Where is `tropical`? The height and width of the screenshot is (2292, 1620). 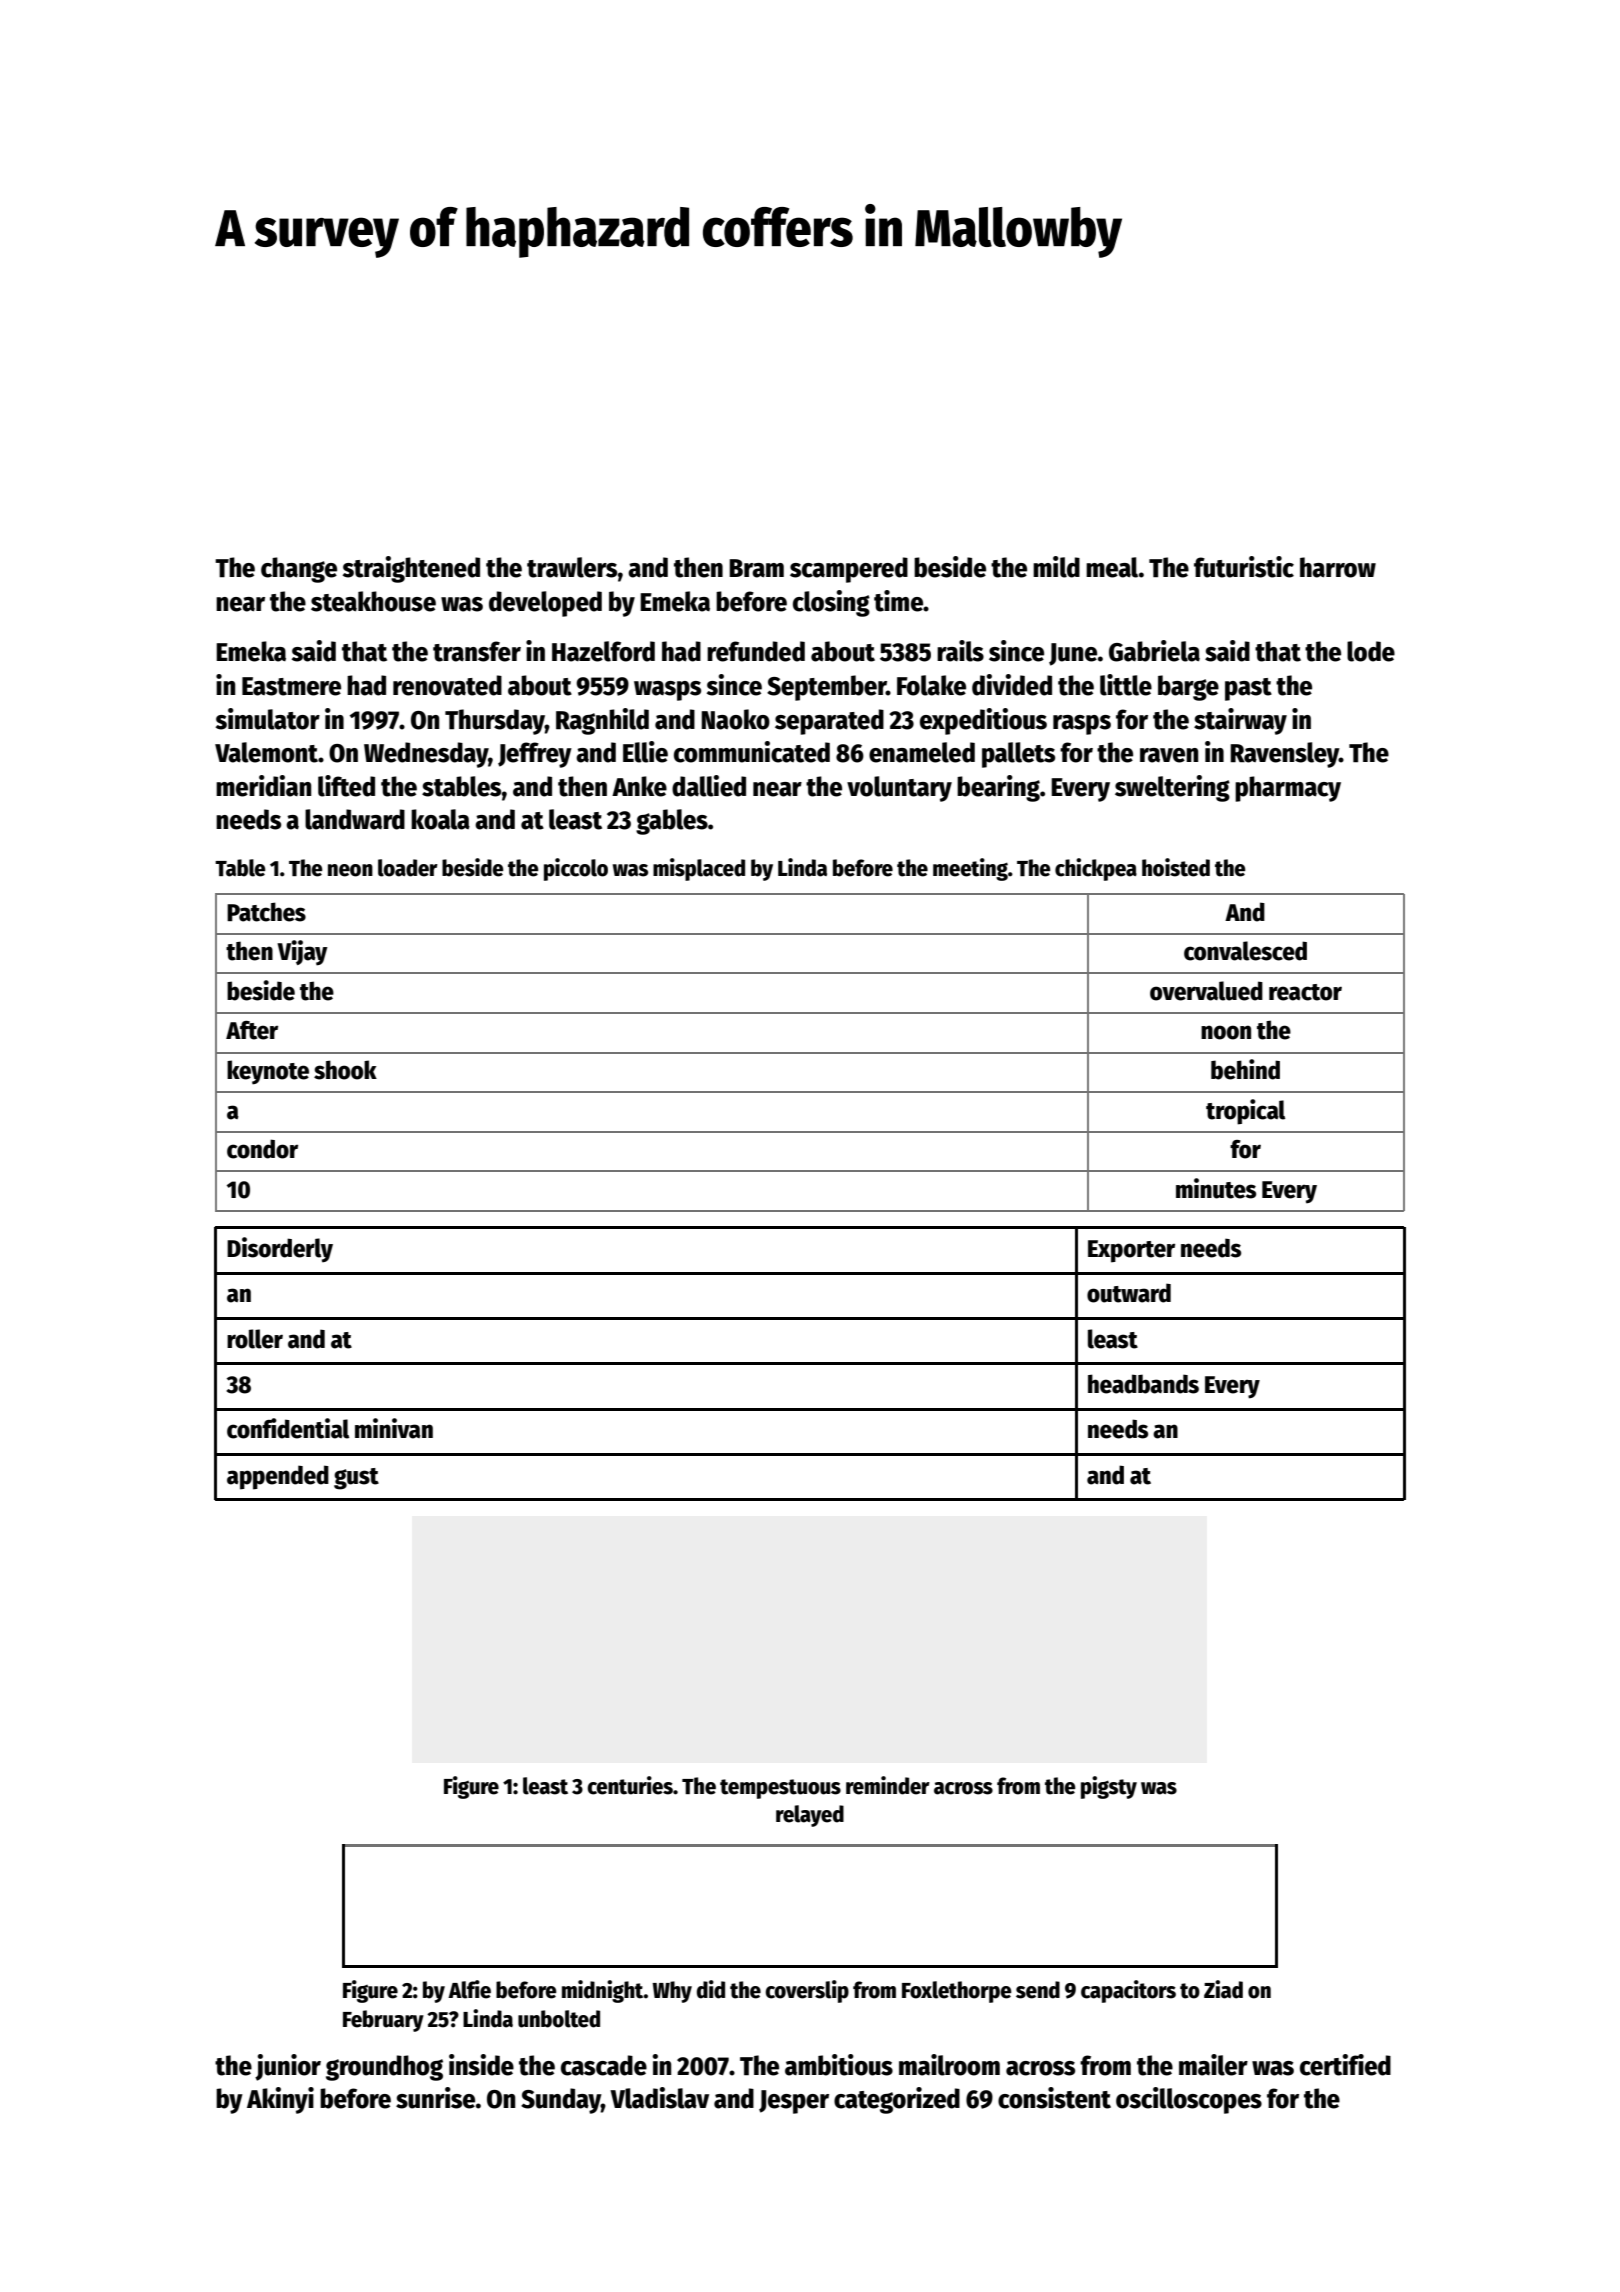
tropical is located at coordinates (1245, 1112).
